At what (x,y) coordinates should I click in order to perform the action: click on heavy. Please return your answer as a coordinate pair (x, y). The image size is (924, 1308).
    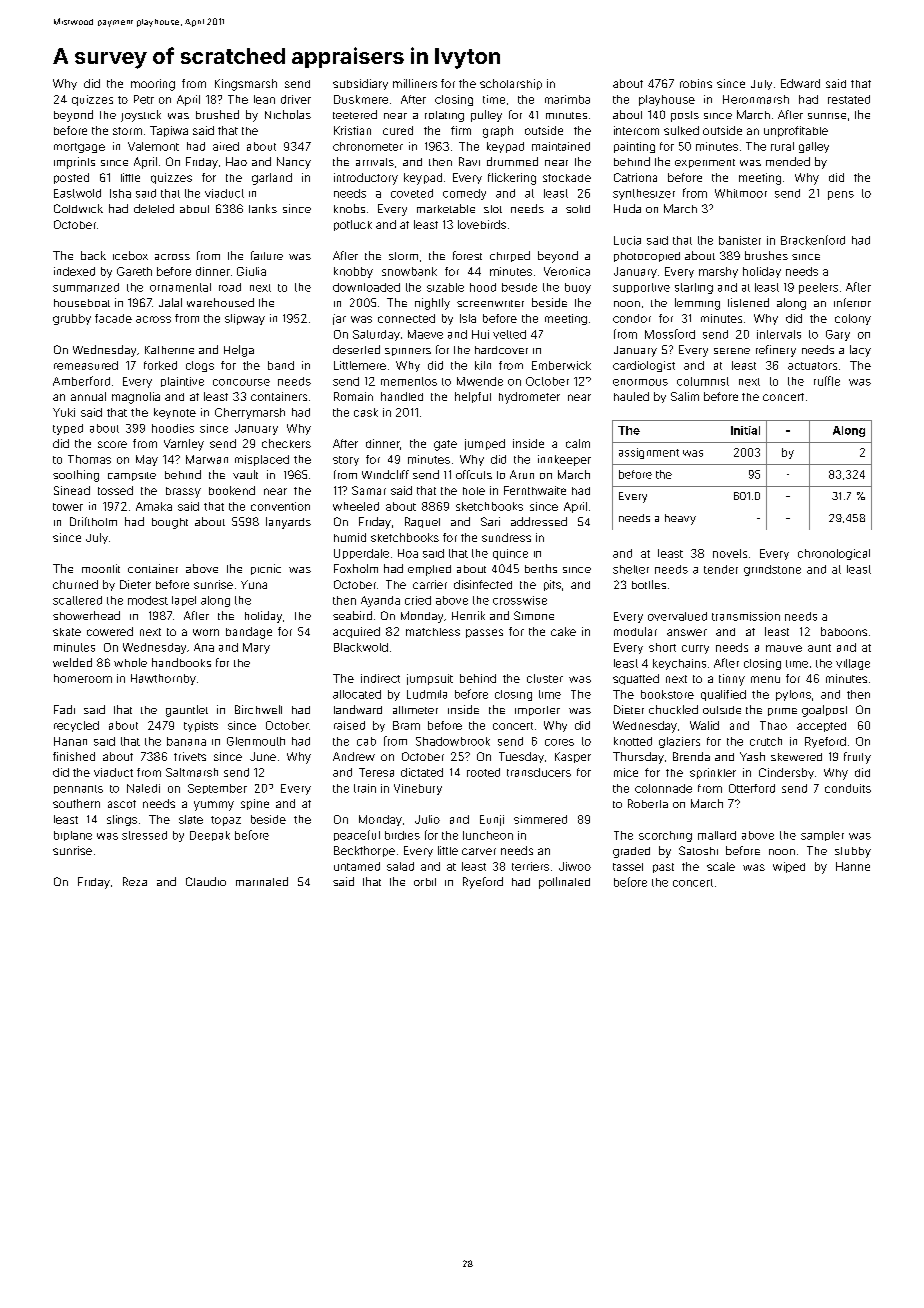
    Looking at the image, I should click on (680, 519).
